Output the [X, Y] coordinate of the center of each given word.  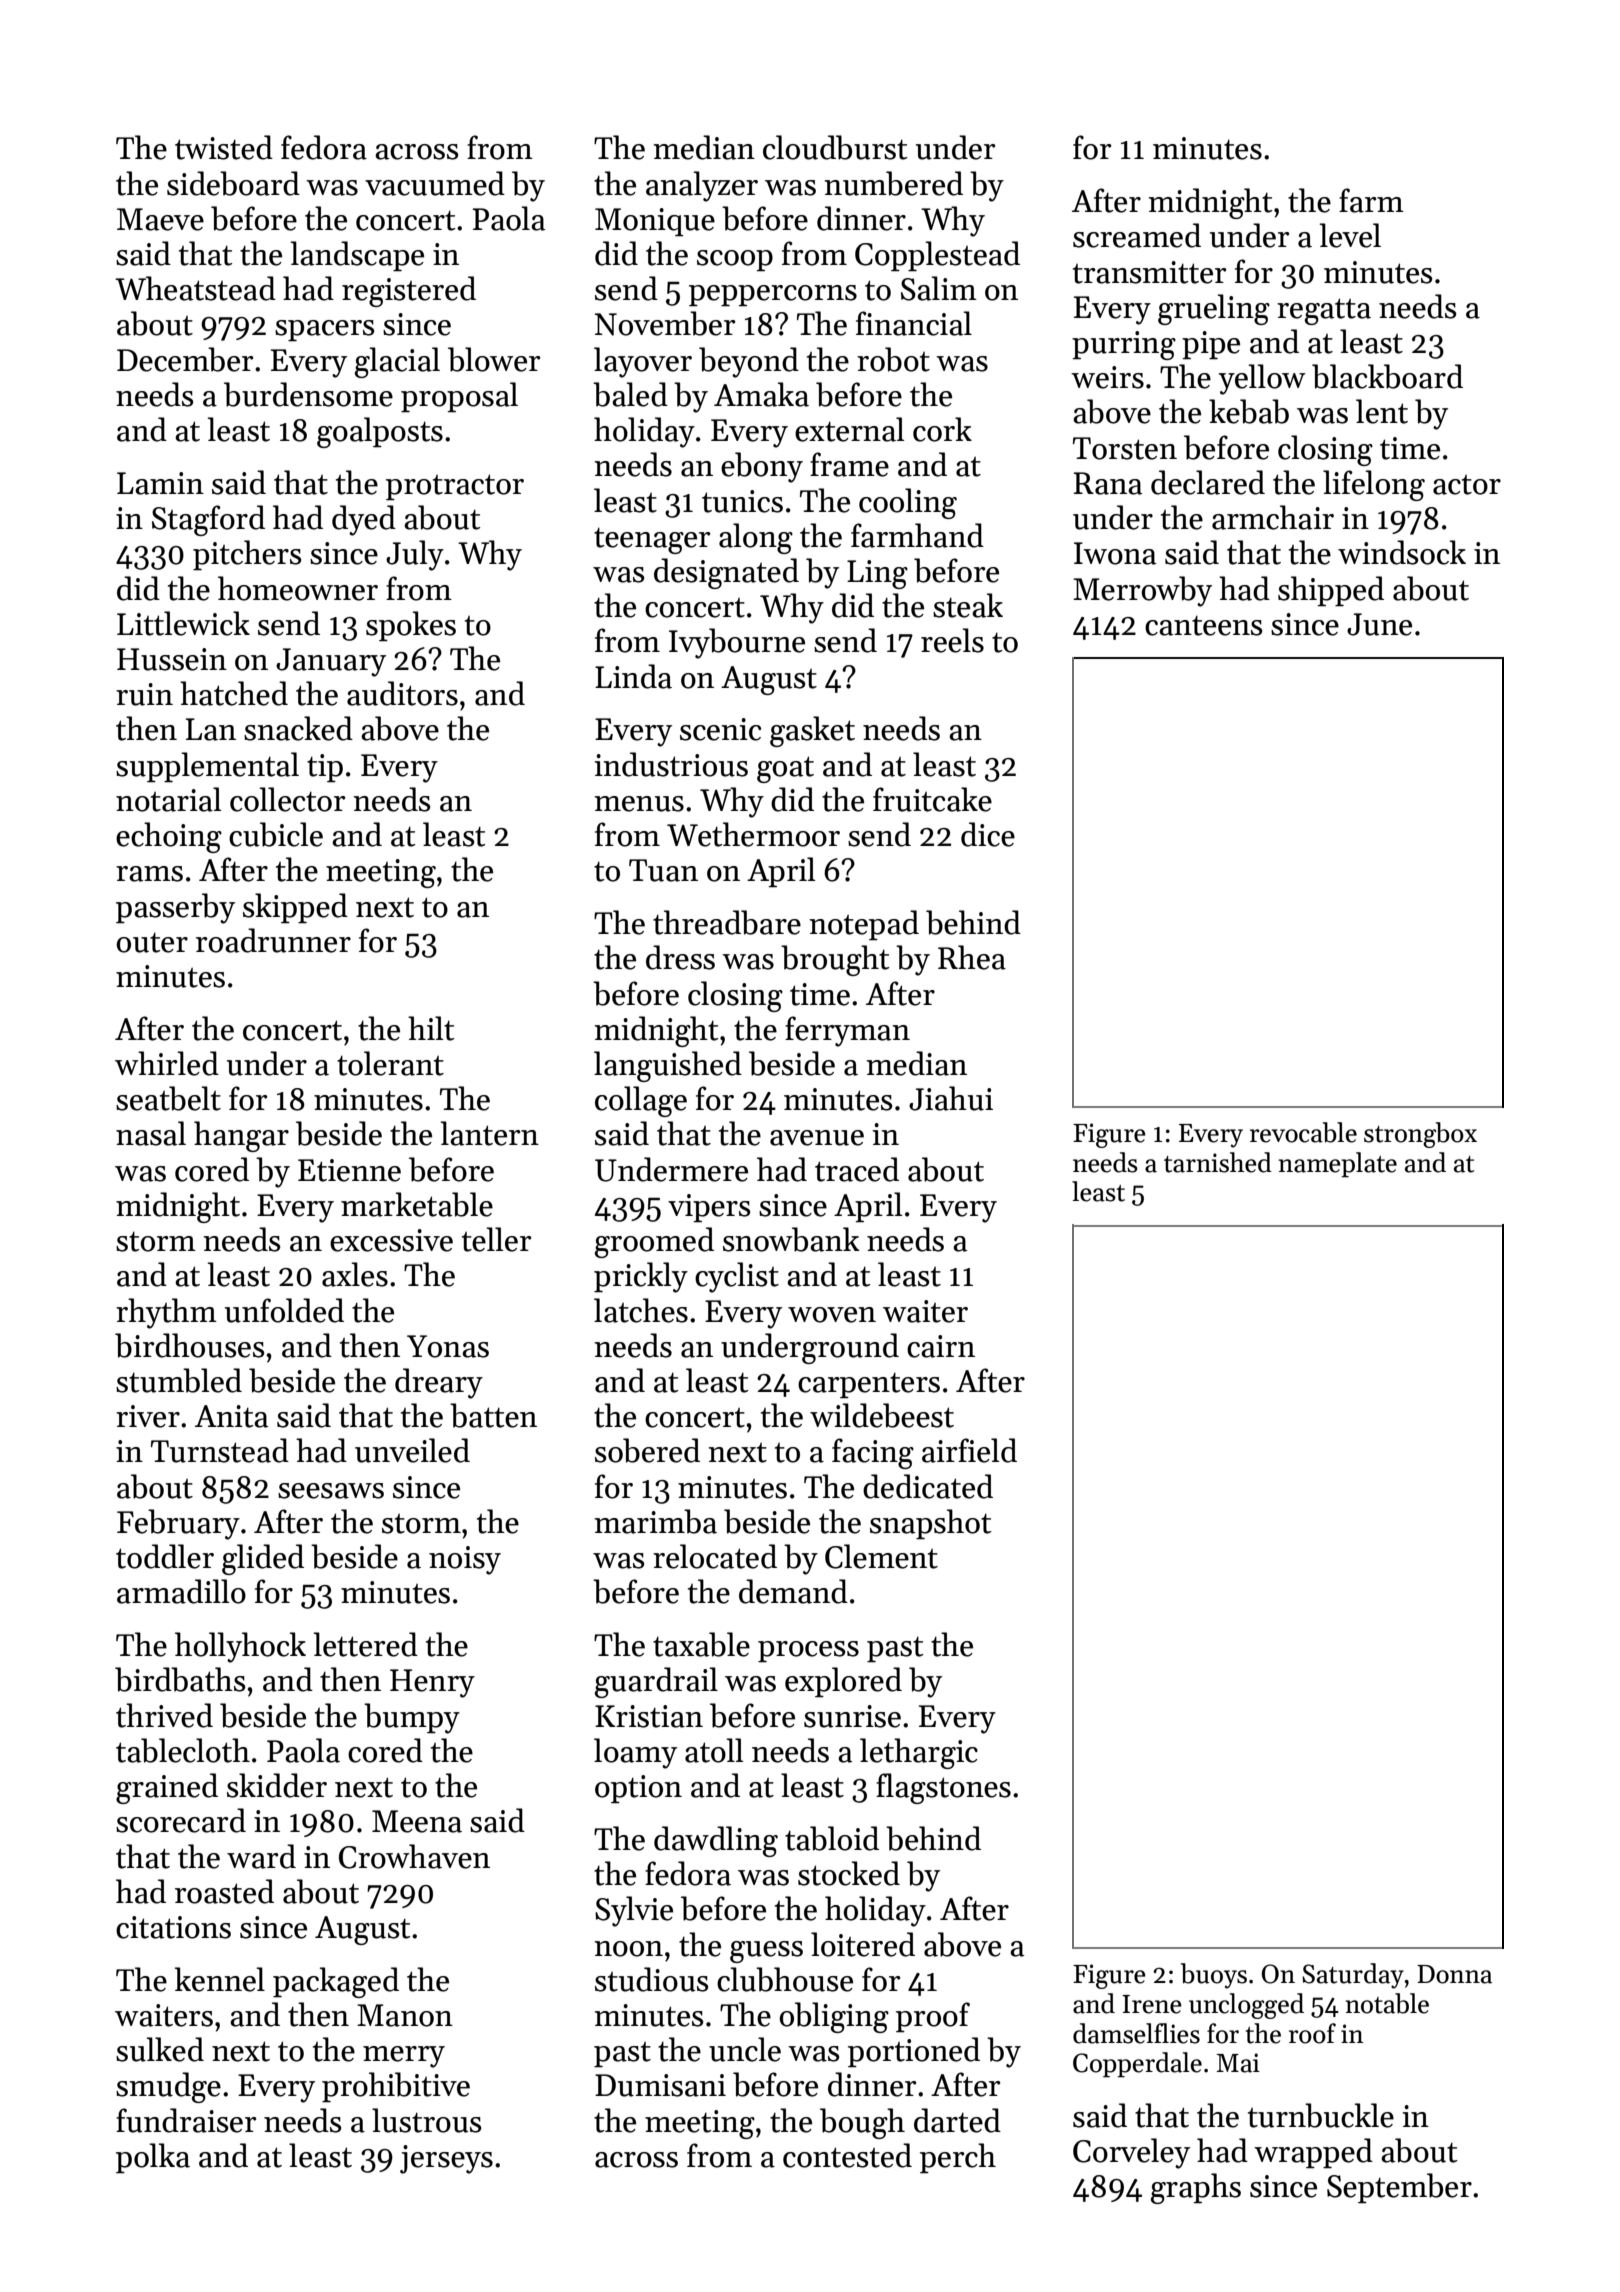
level [1350, 235]
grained [167, 1788]
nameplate [1337, 1165]
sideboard [233, 183]
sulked [160, 2049]
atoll [714, 1750]
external [850, 429]
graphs [1196, 2188]
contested [847, 2155]
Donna [1454, 1974]
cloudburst [835, 147]
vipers [709, 1208]
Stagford [208, 520]
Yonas [448, 1346]
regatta [1324, 311]
